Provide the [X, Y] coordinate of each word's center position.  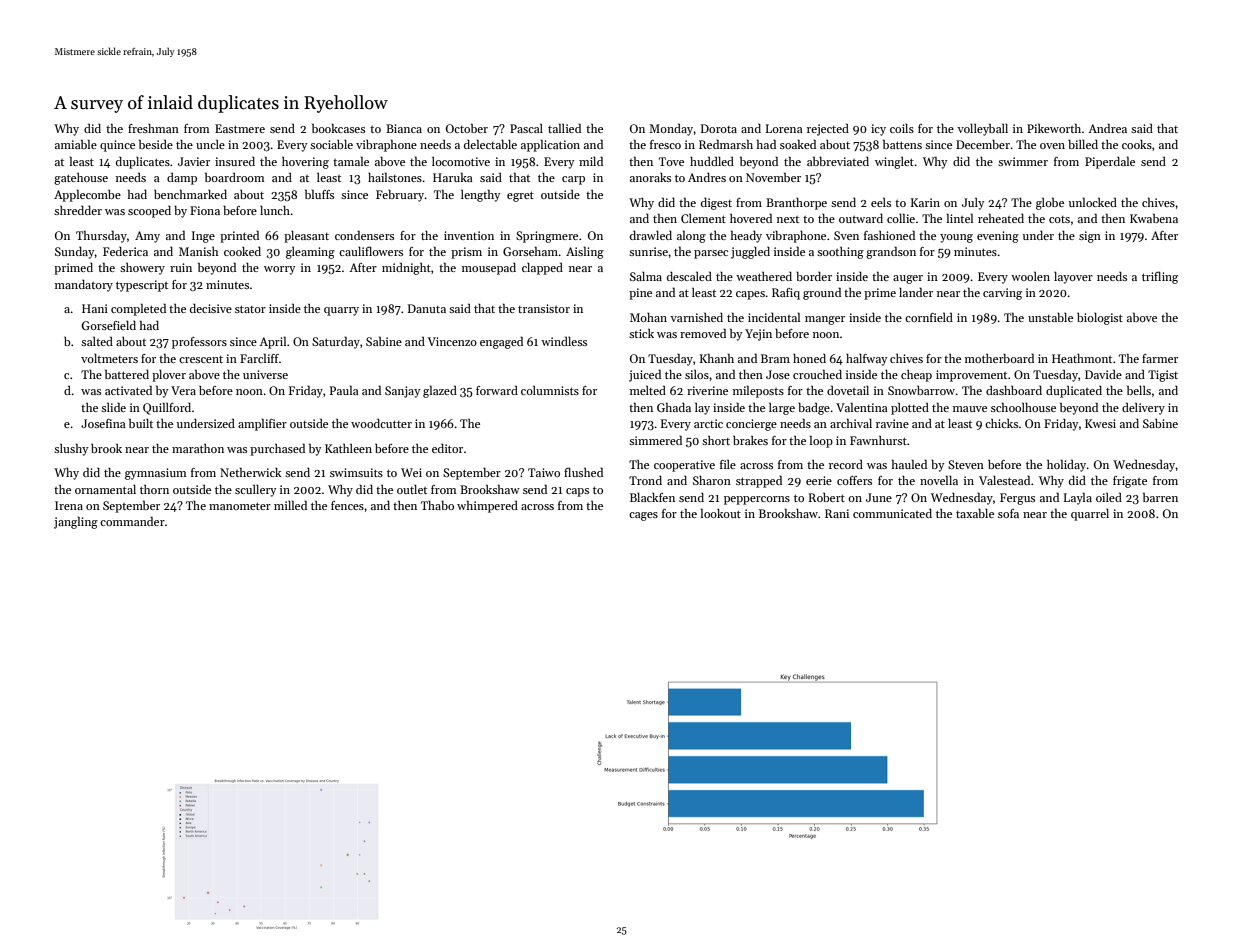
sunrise [648, 251]
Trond [645, 480]
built [141, 423]
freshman [153, 128]
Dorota [719, 128]
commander [132, 521]
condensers [364, 235]
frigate [1130, 482]
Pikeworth [1054, 128]
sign [1090, 237]
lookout [721, 513]
